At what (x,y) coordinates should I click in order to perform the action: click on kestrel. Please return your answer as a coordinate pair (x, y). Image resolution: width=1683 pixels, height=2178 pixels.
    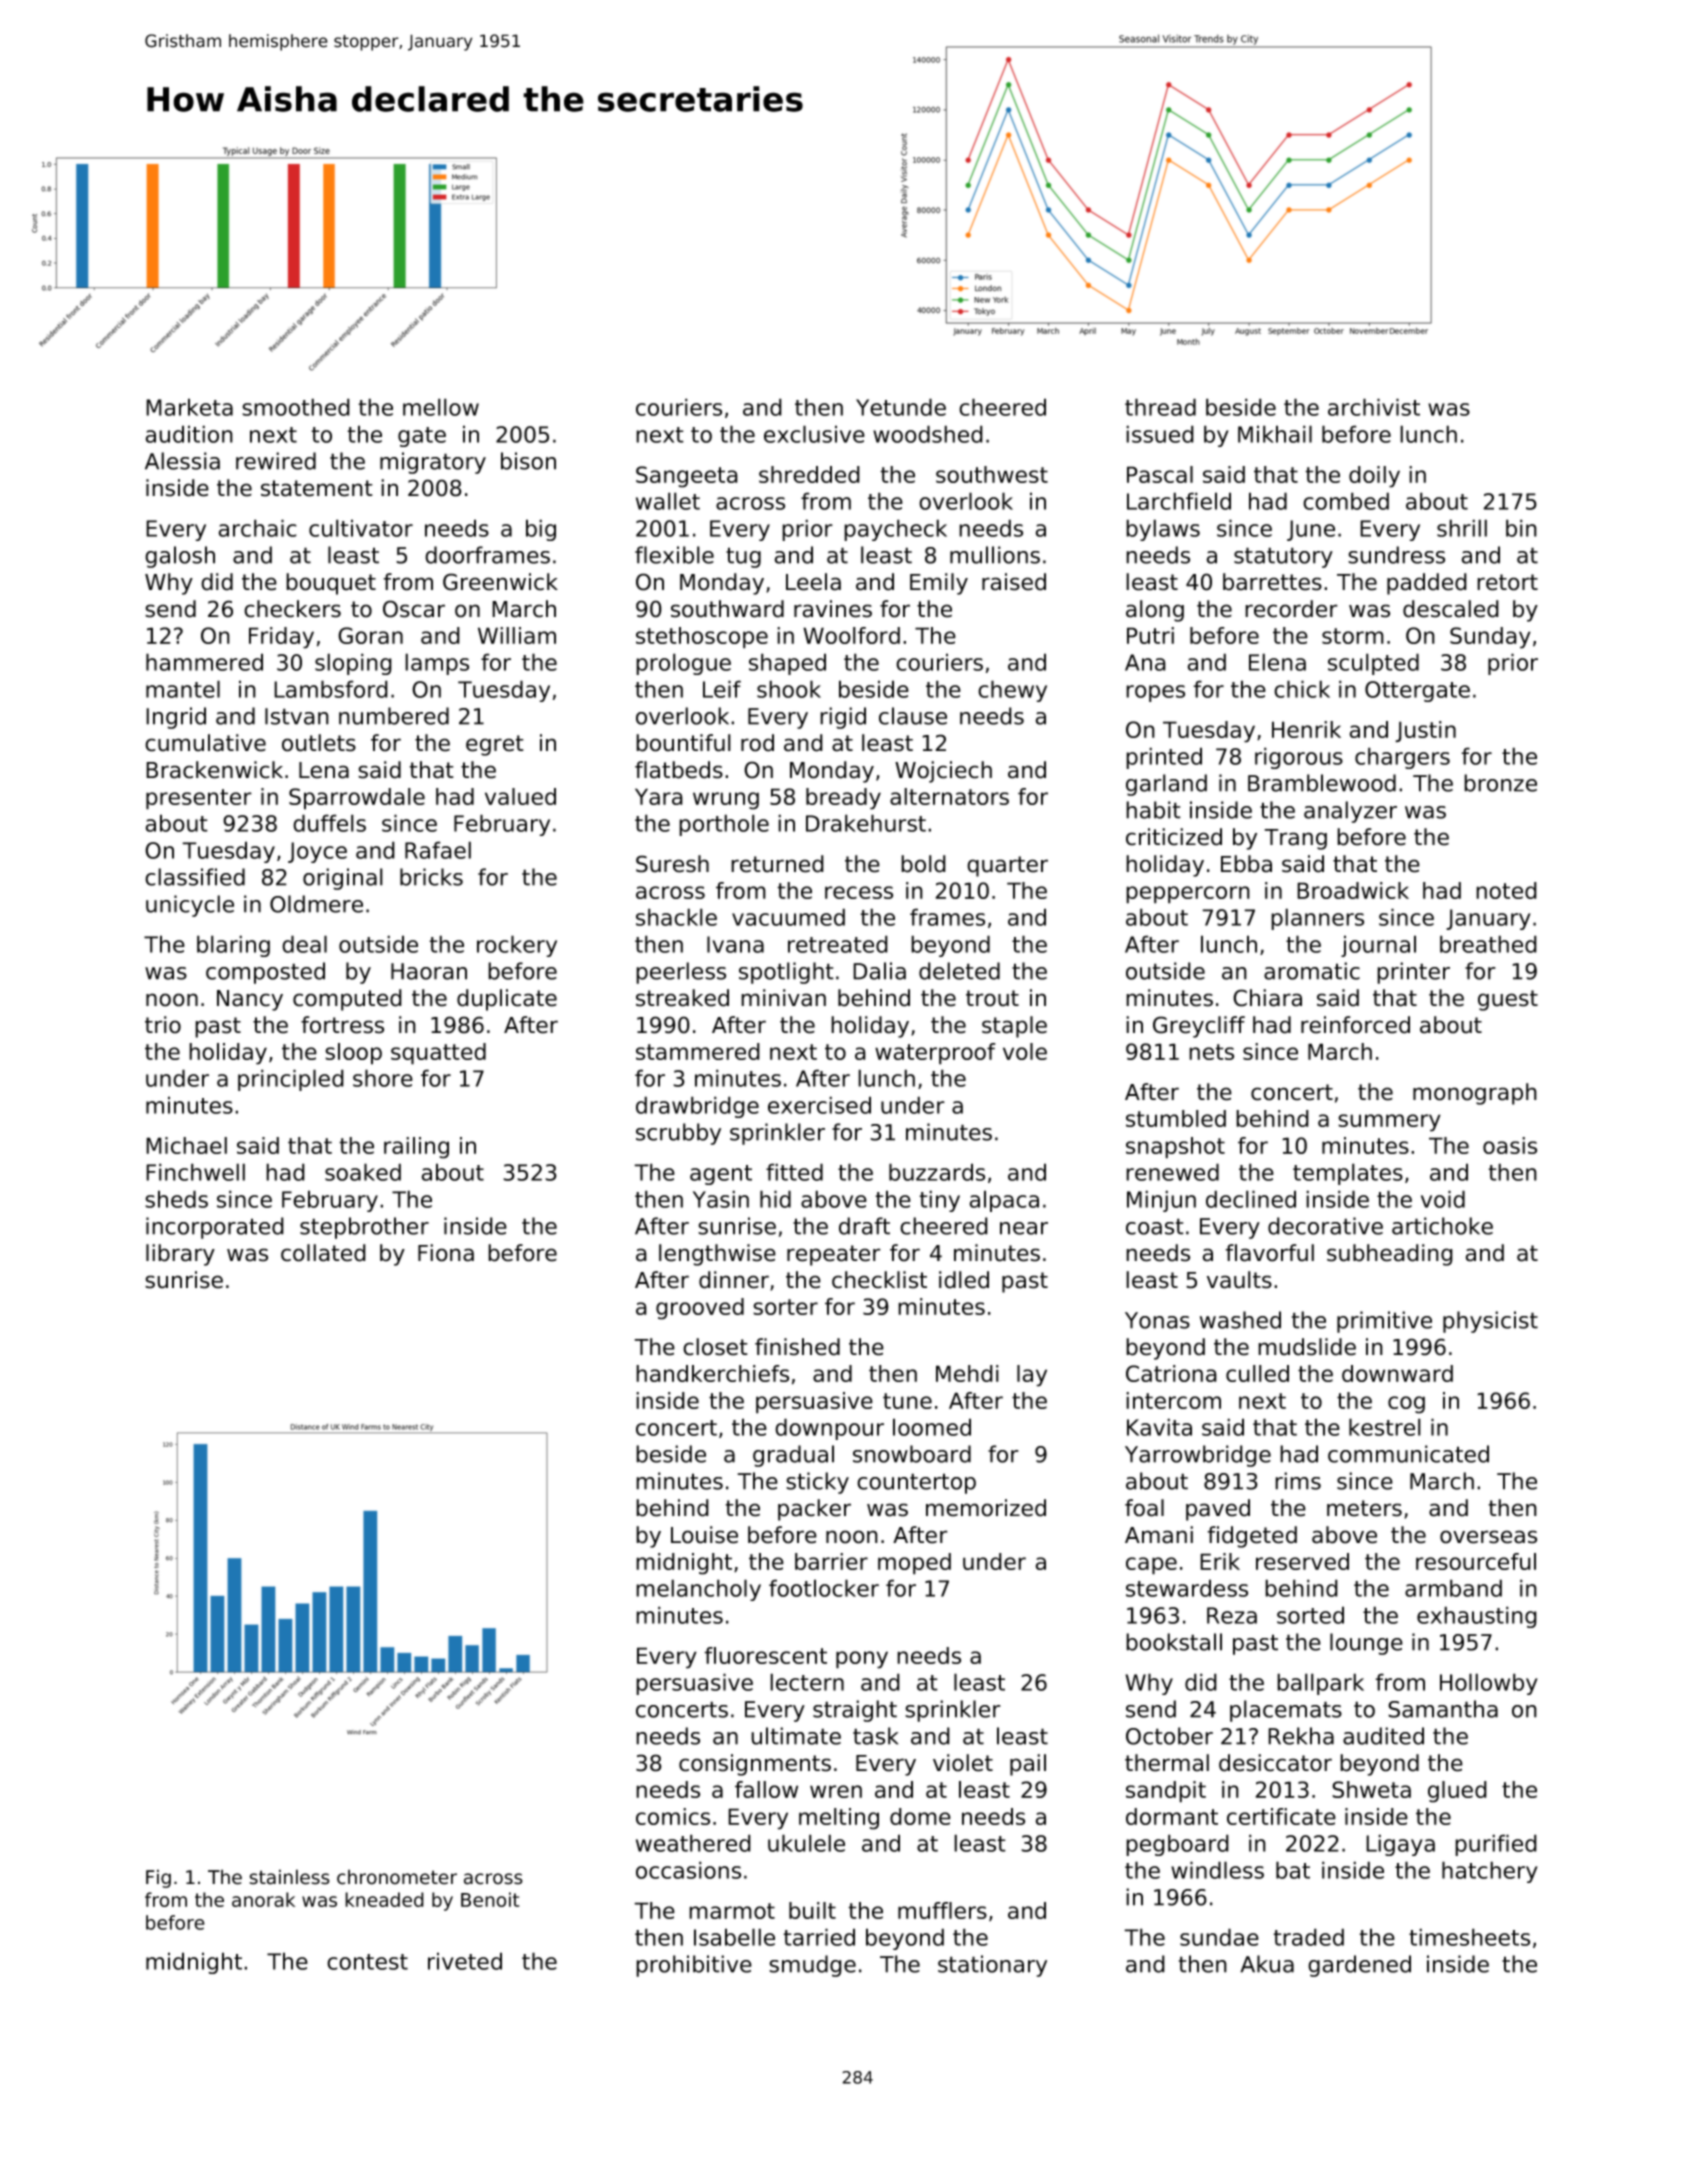
    Looking at the image, I should click on (1385, 1427).
